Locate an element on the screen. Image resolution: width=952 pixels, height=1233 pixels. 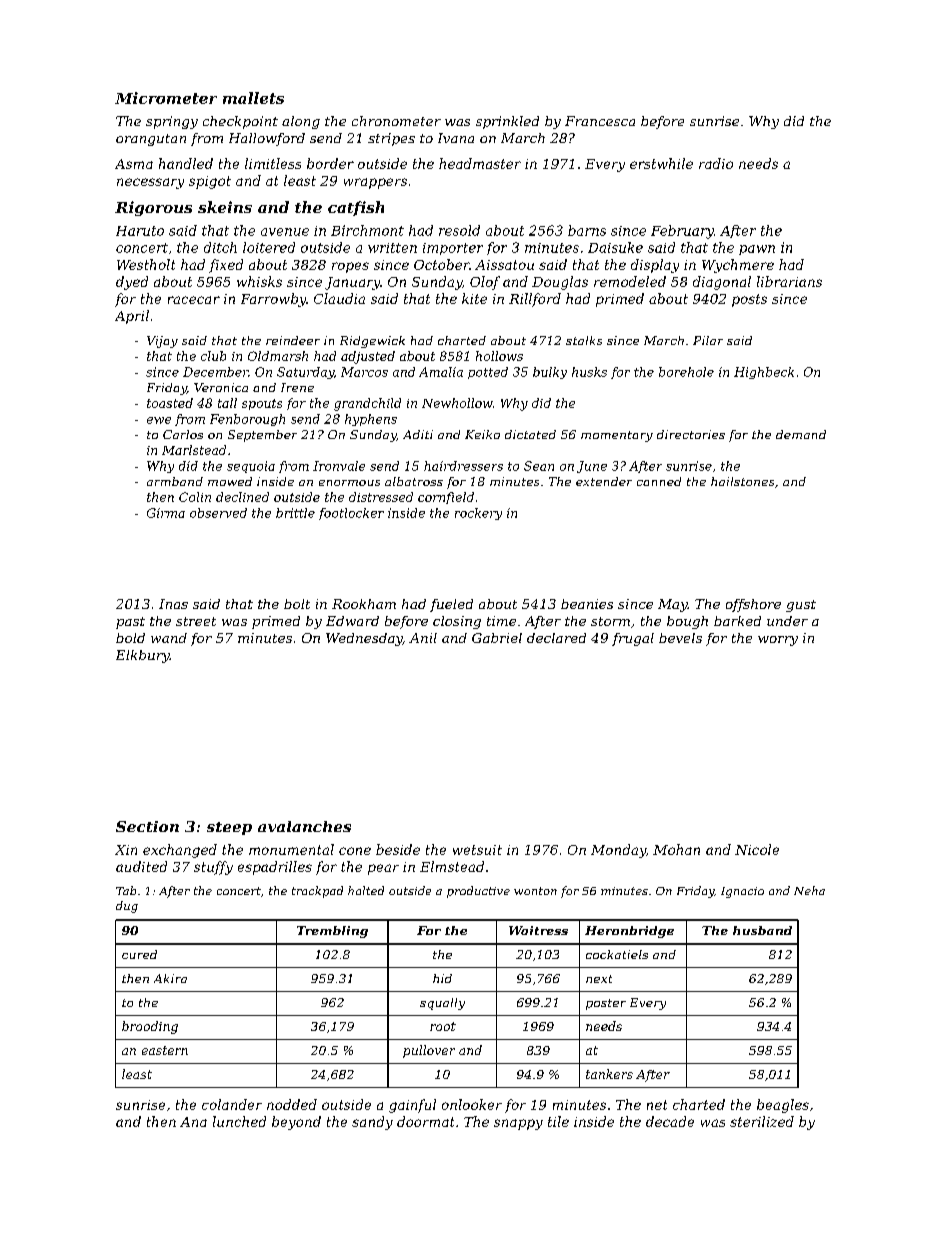
fueled is located at coordinates (451, 605).
